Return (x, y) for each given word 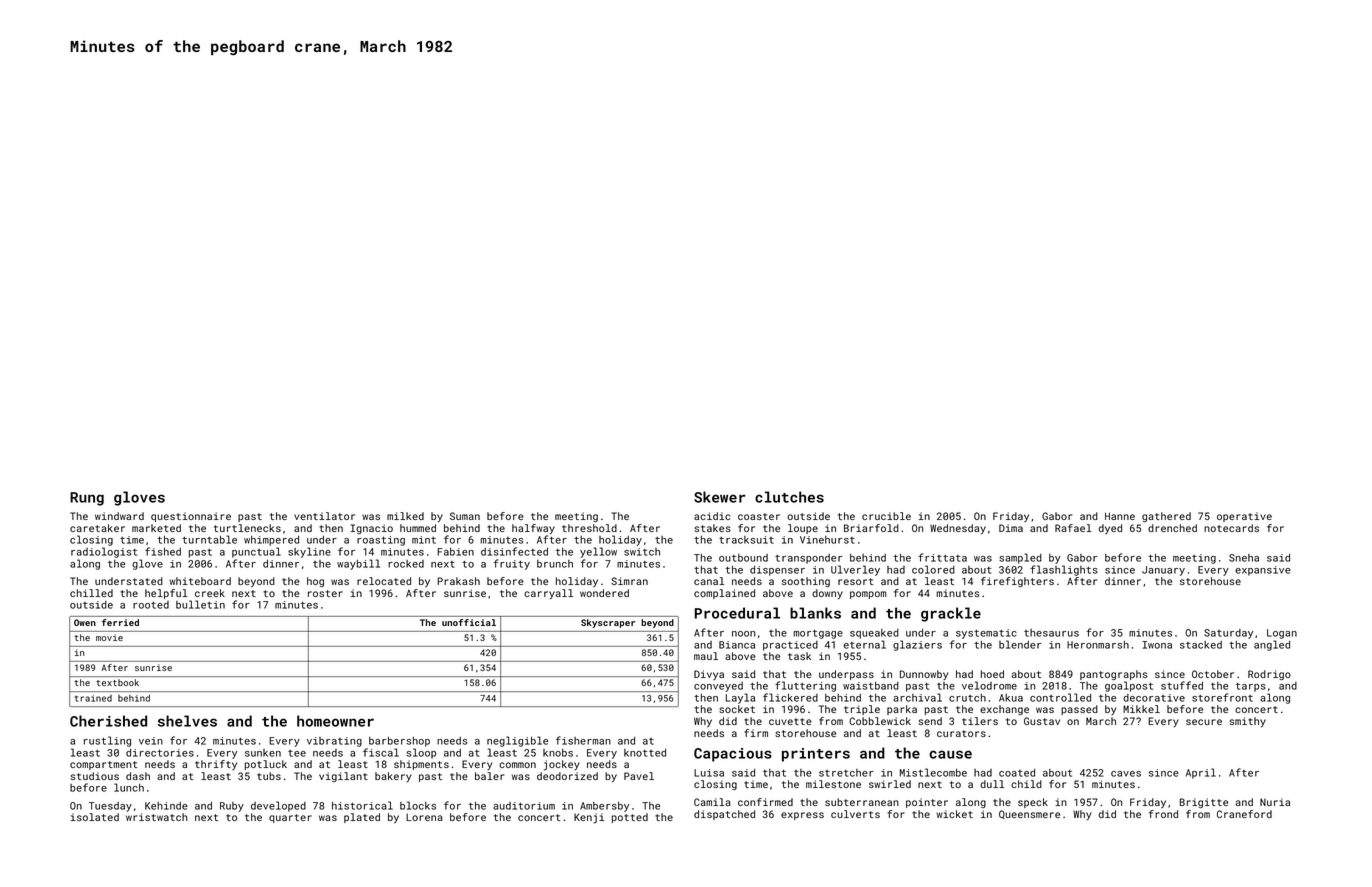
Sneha (1244, 558)
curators (961, 733)
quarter (290, 818)
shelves (187, 721)
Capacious (733, 755)
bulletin (200, 604)
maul (706, 656)
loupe (803, 529)
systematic (986, 634)
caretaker (97, 528)
